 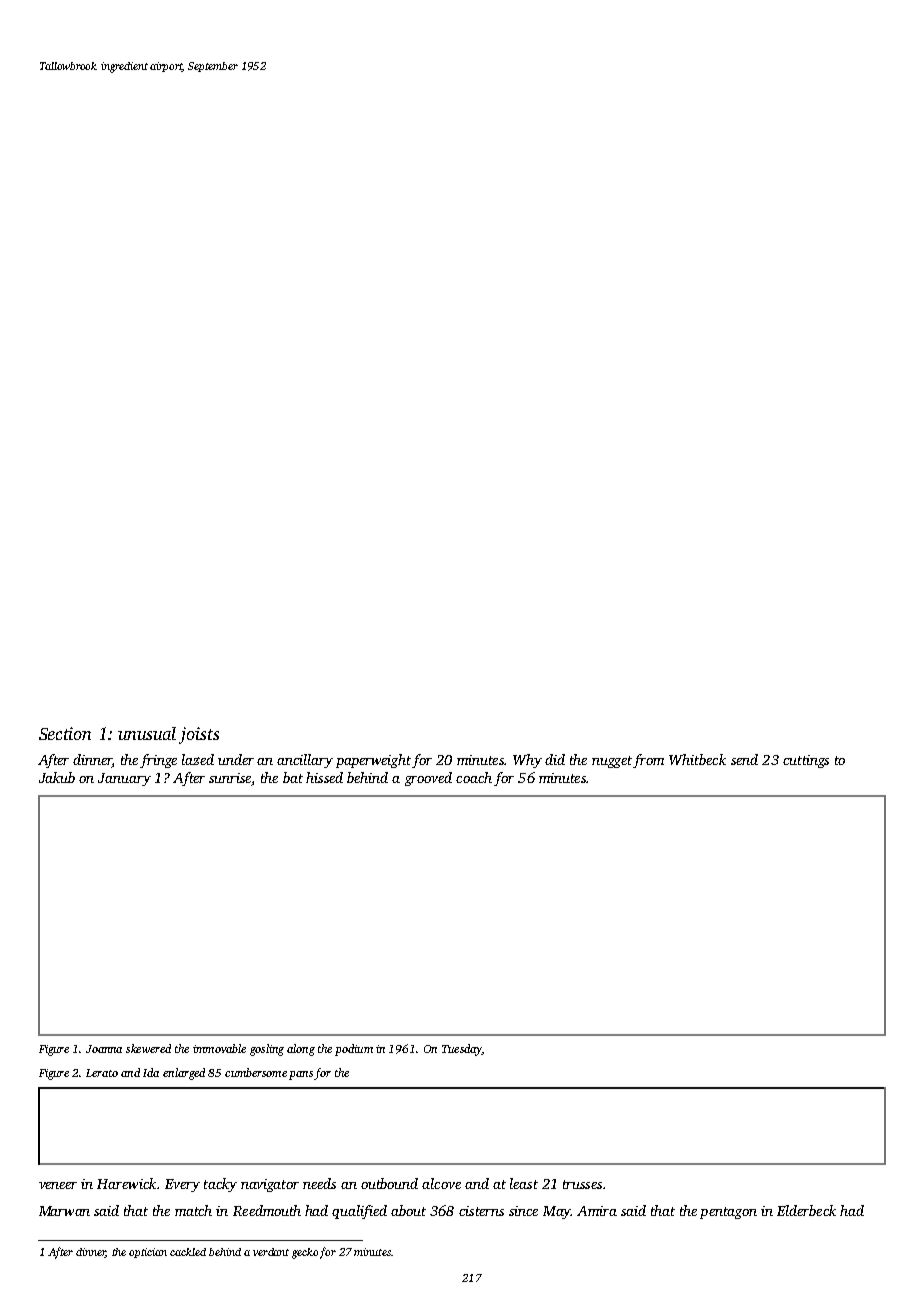 I want to click on veneer, so click(x=58, y=1185).
